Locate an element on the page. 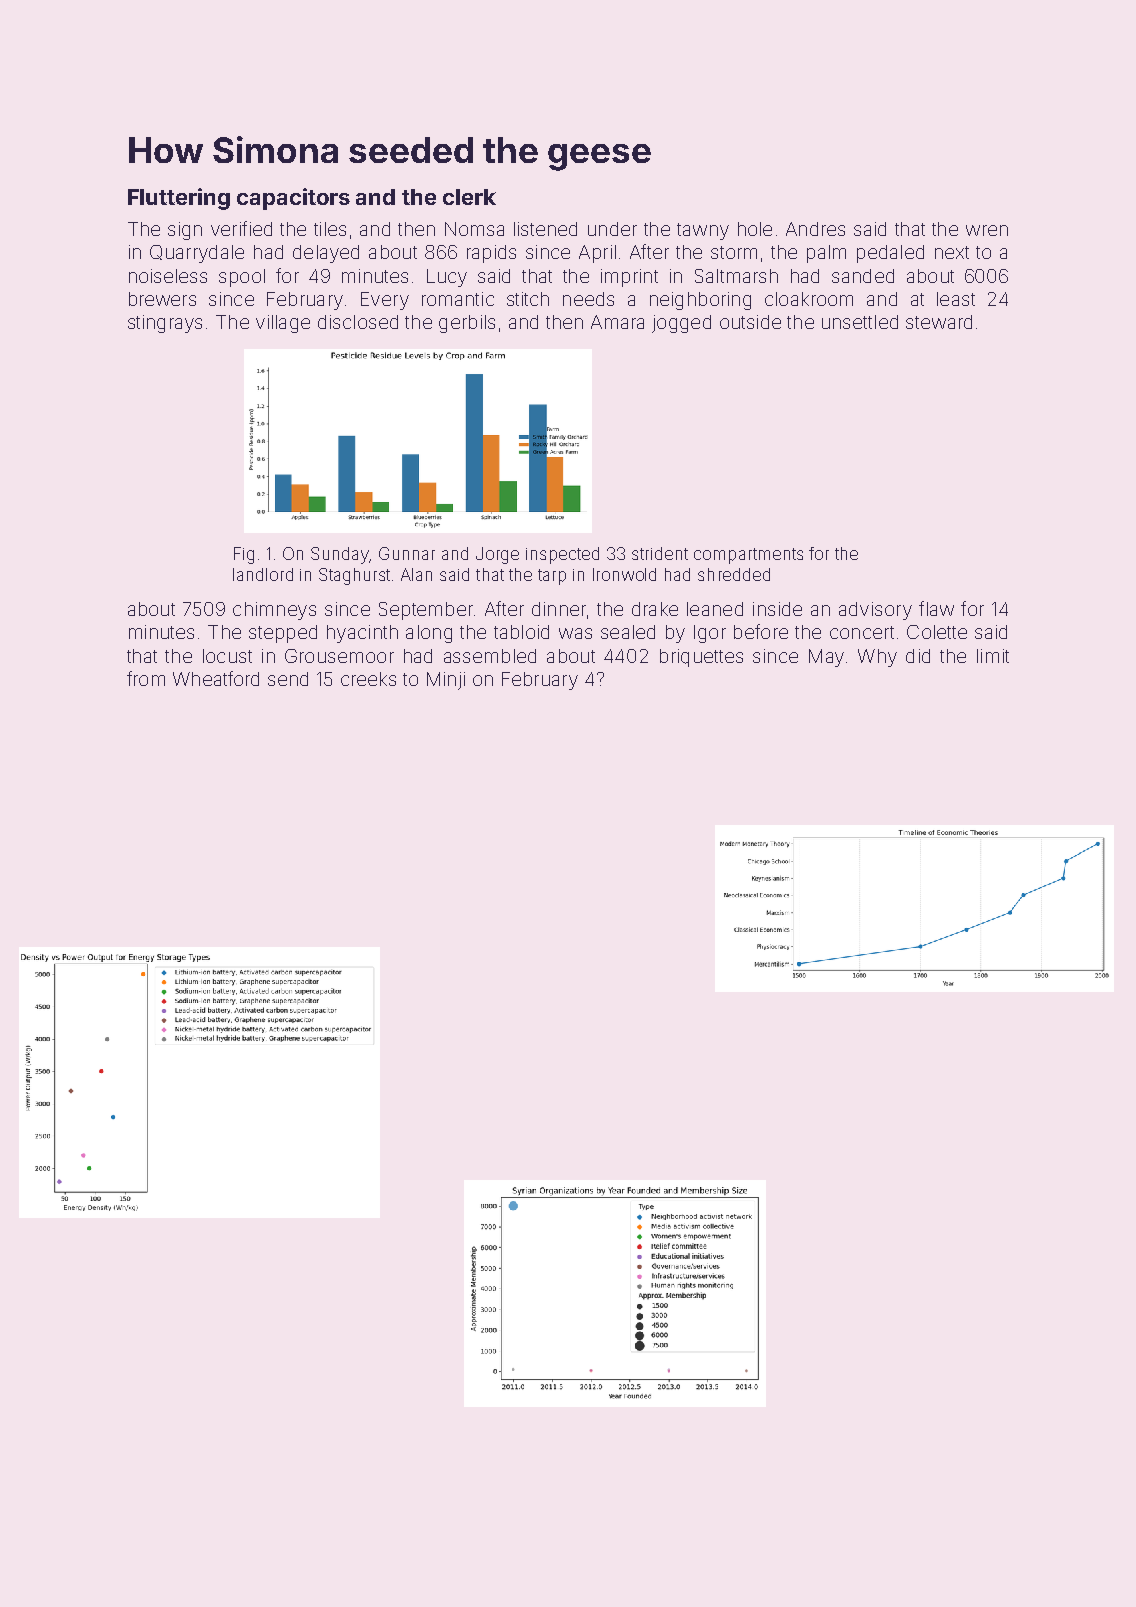 This document has height=1607, width=1136. wren is located at coordinates (987, 230).
